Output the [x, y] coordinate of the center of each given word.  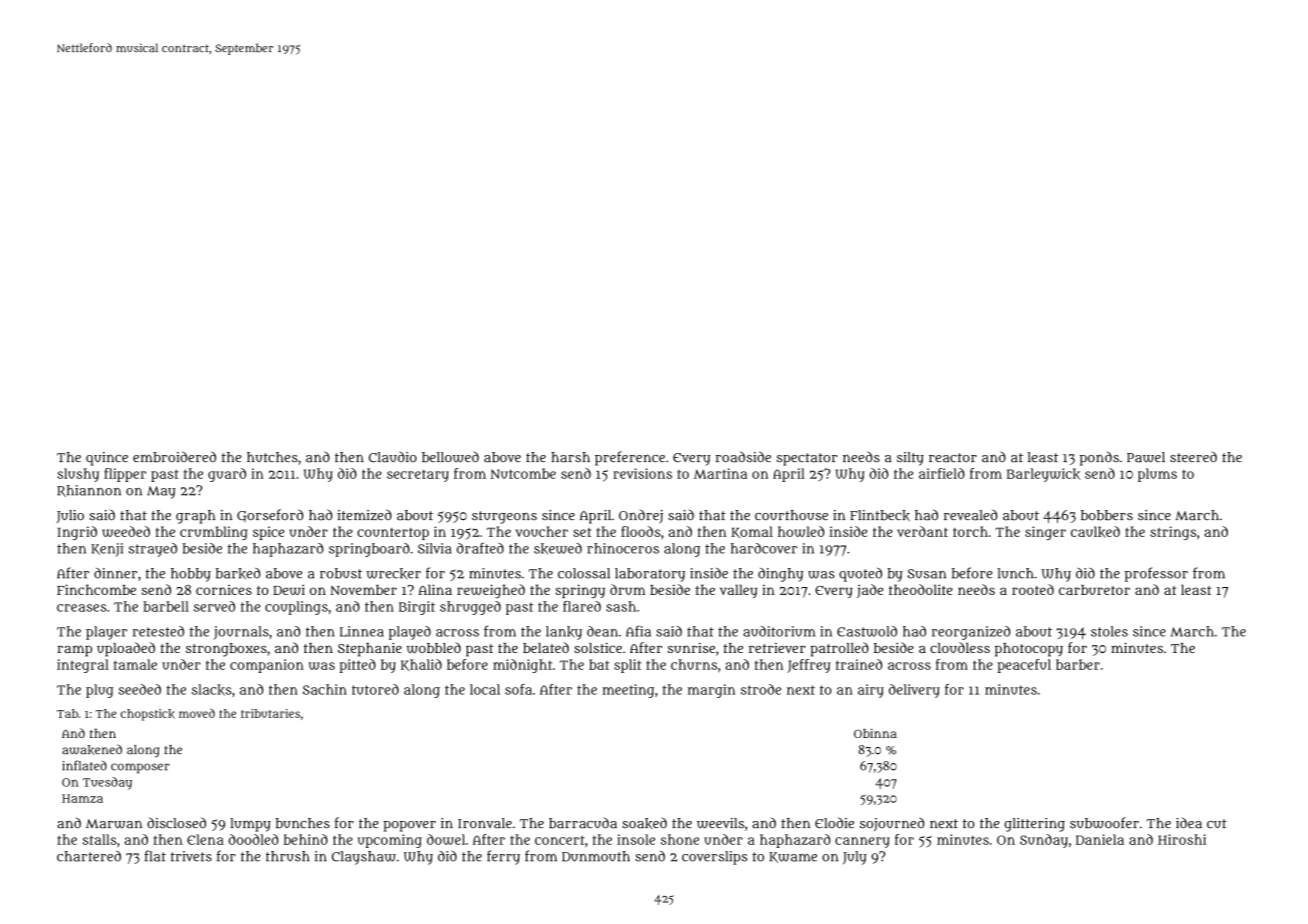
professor [1156, 574]
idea [1189, 823]
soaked [644, 823]
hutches [272, 457]
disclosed [176, 822]
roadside [743, 457]
